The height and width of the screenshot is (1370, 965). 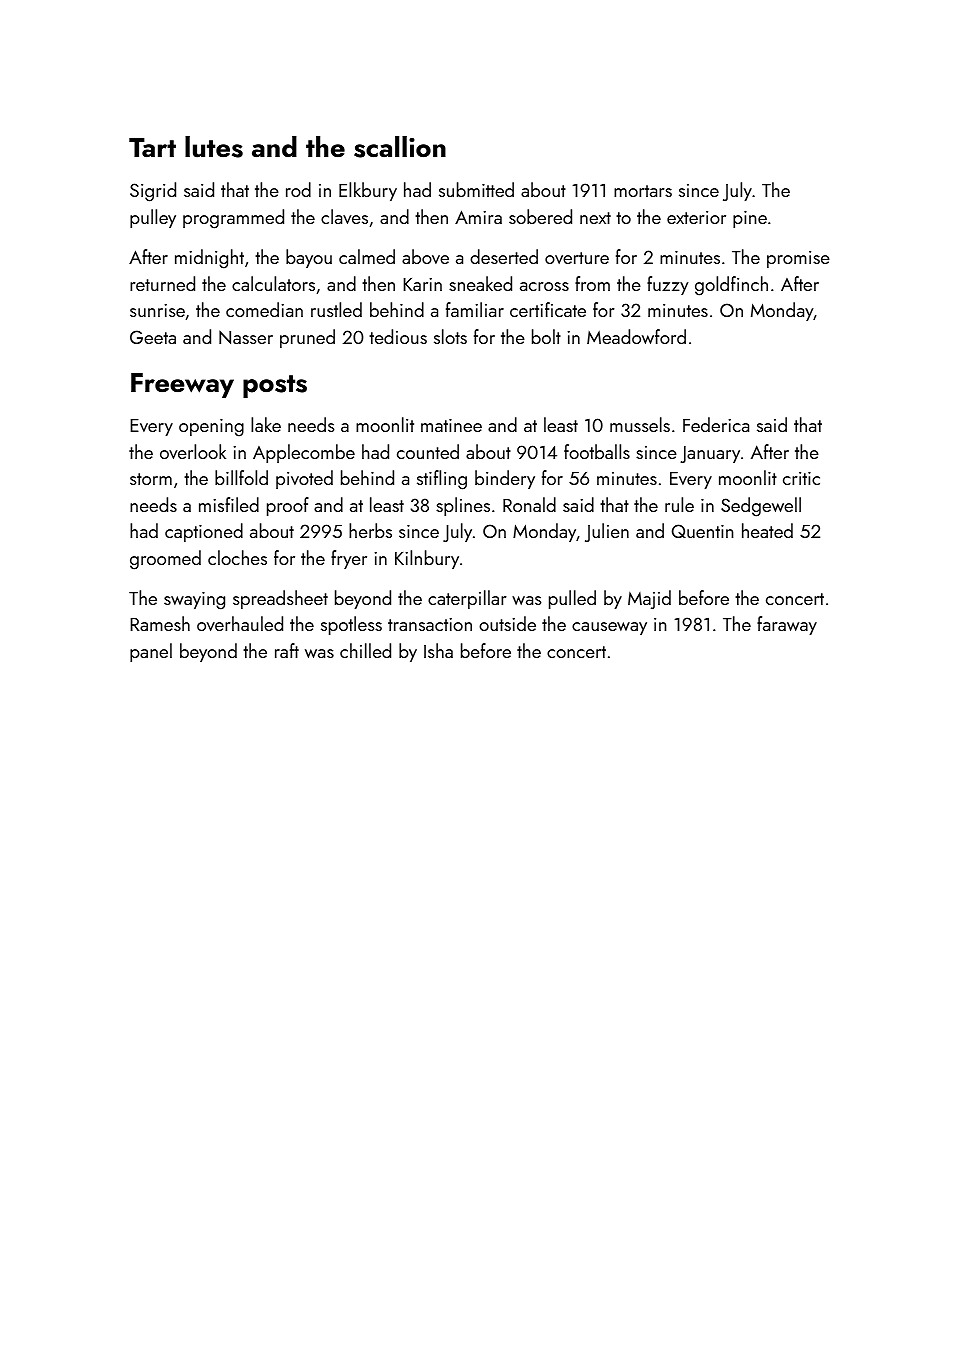 I want to click on mortars, so click(x=643, y=191).
